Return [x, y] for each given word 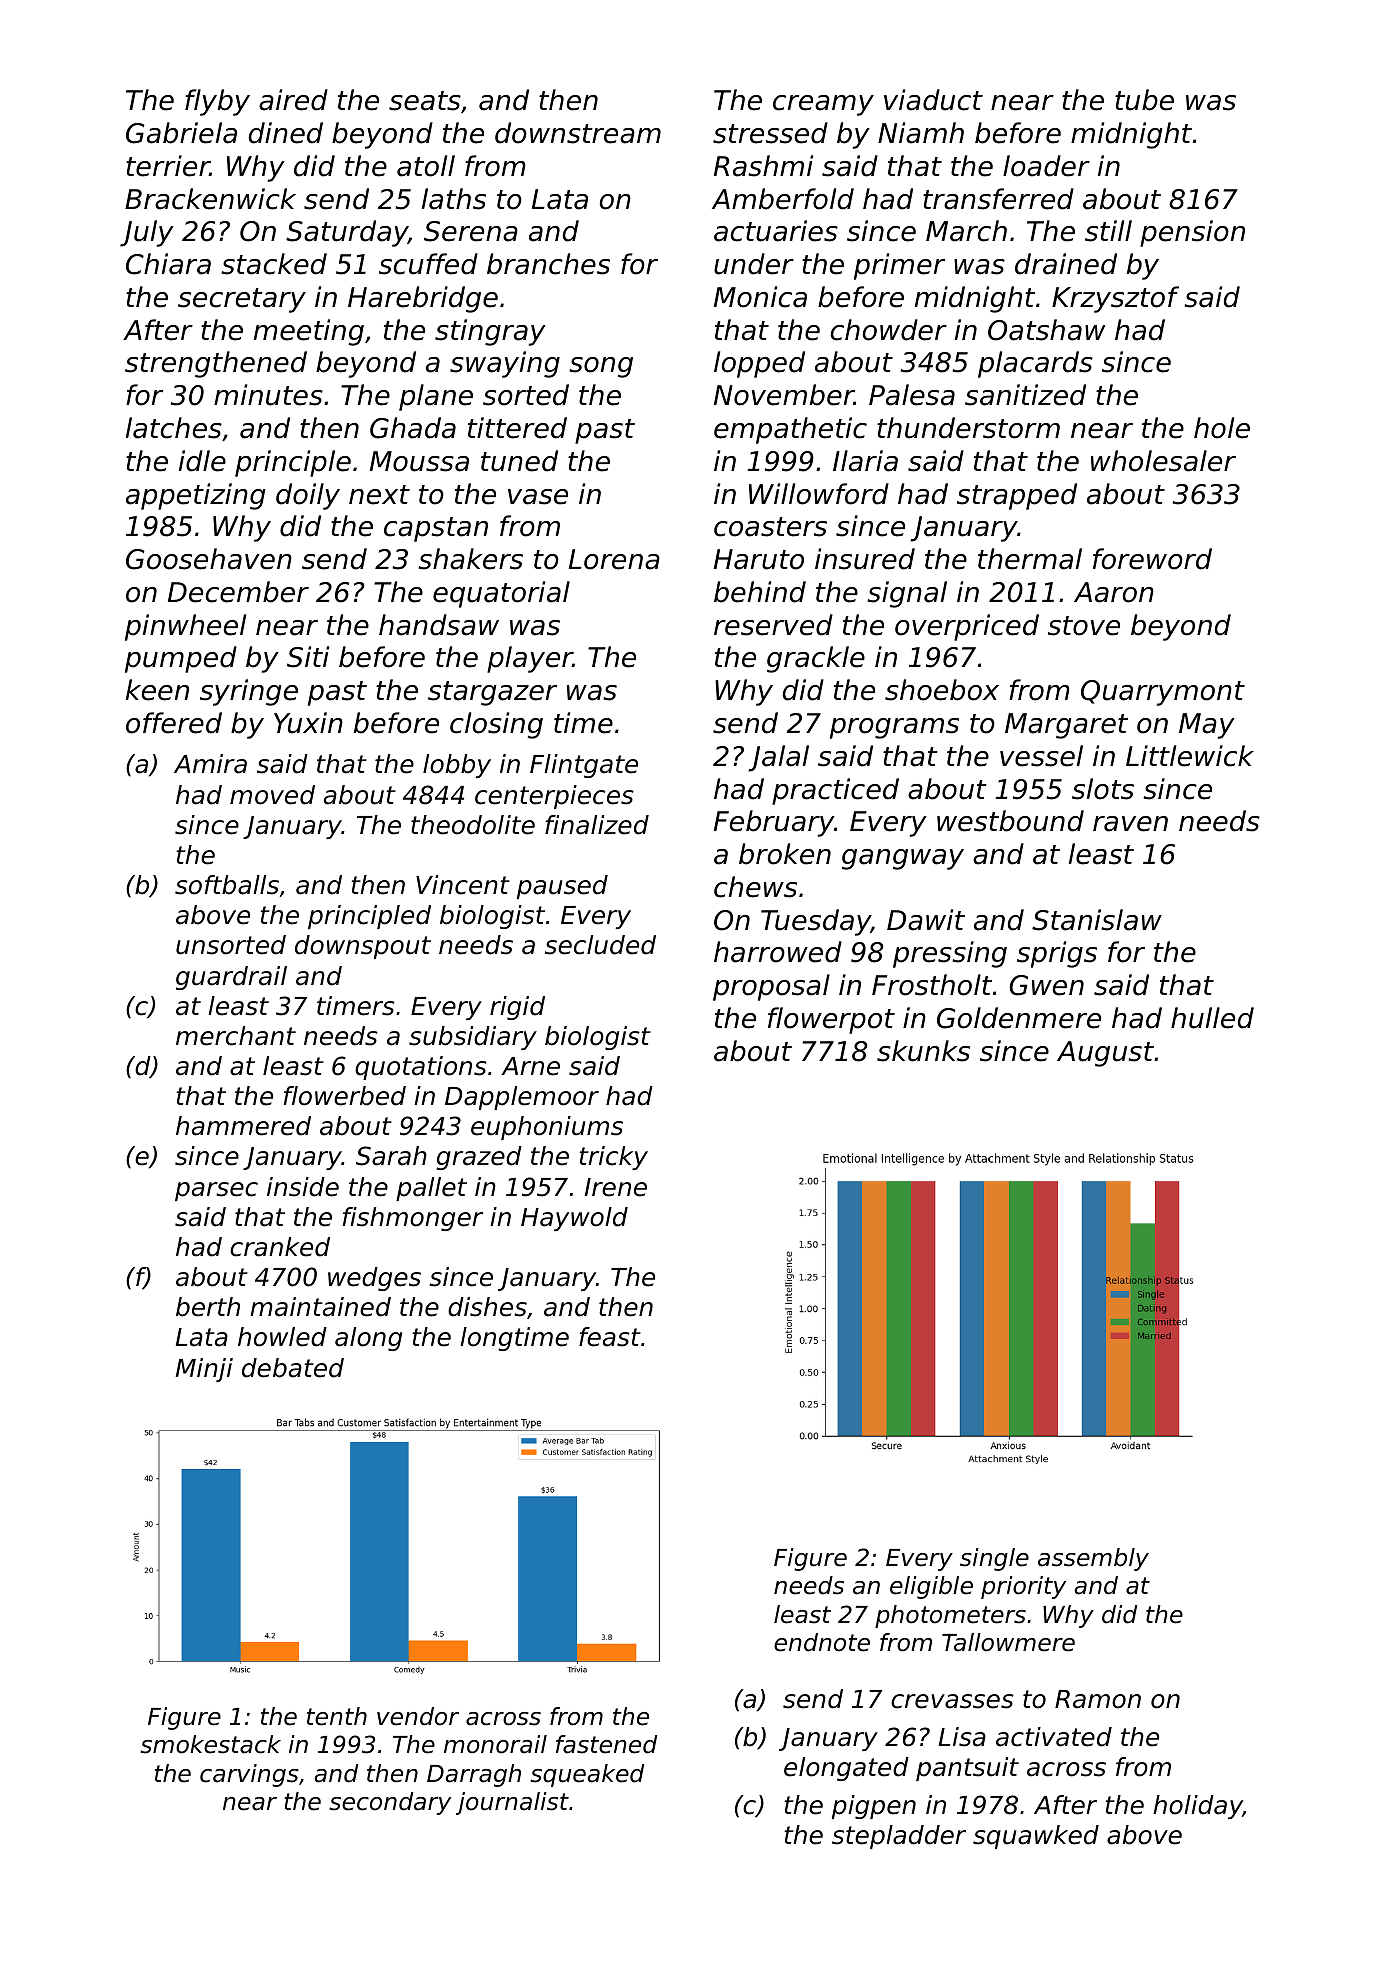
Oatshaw [1046, 330]
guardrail [231, 978]
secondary [390, 1803]
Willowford [819, 494]
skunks [923, 1051]
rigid [517, 1008]
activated [1054, 1737]
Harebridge [423, 299]
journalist [512, 1803]
